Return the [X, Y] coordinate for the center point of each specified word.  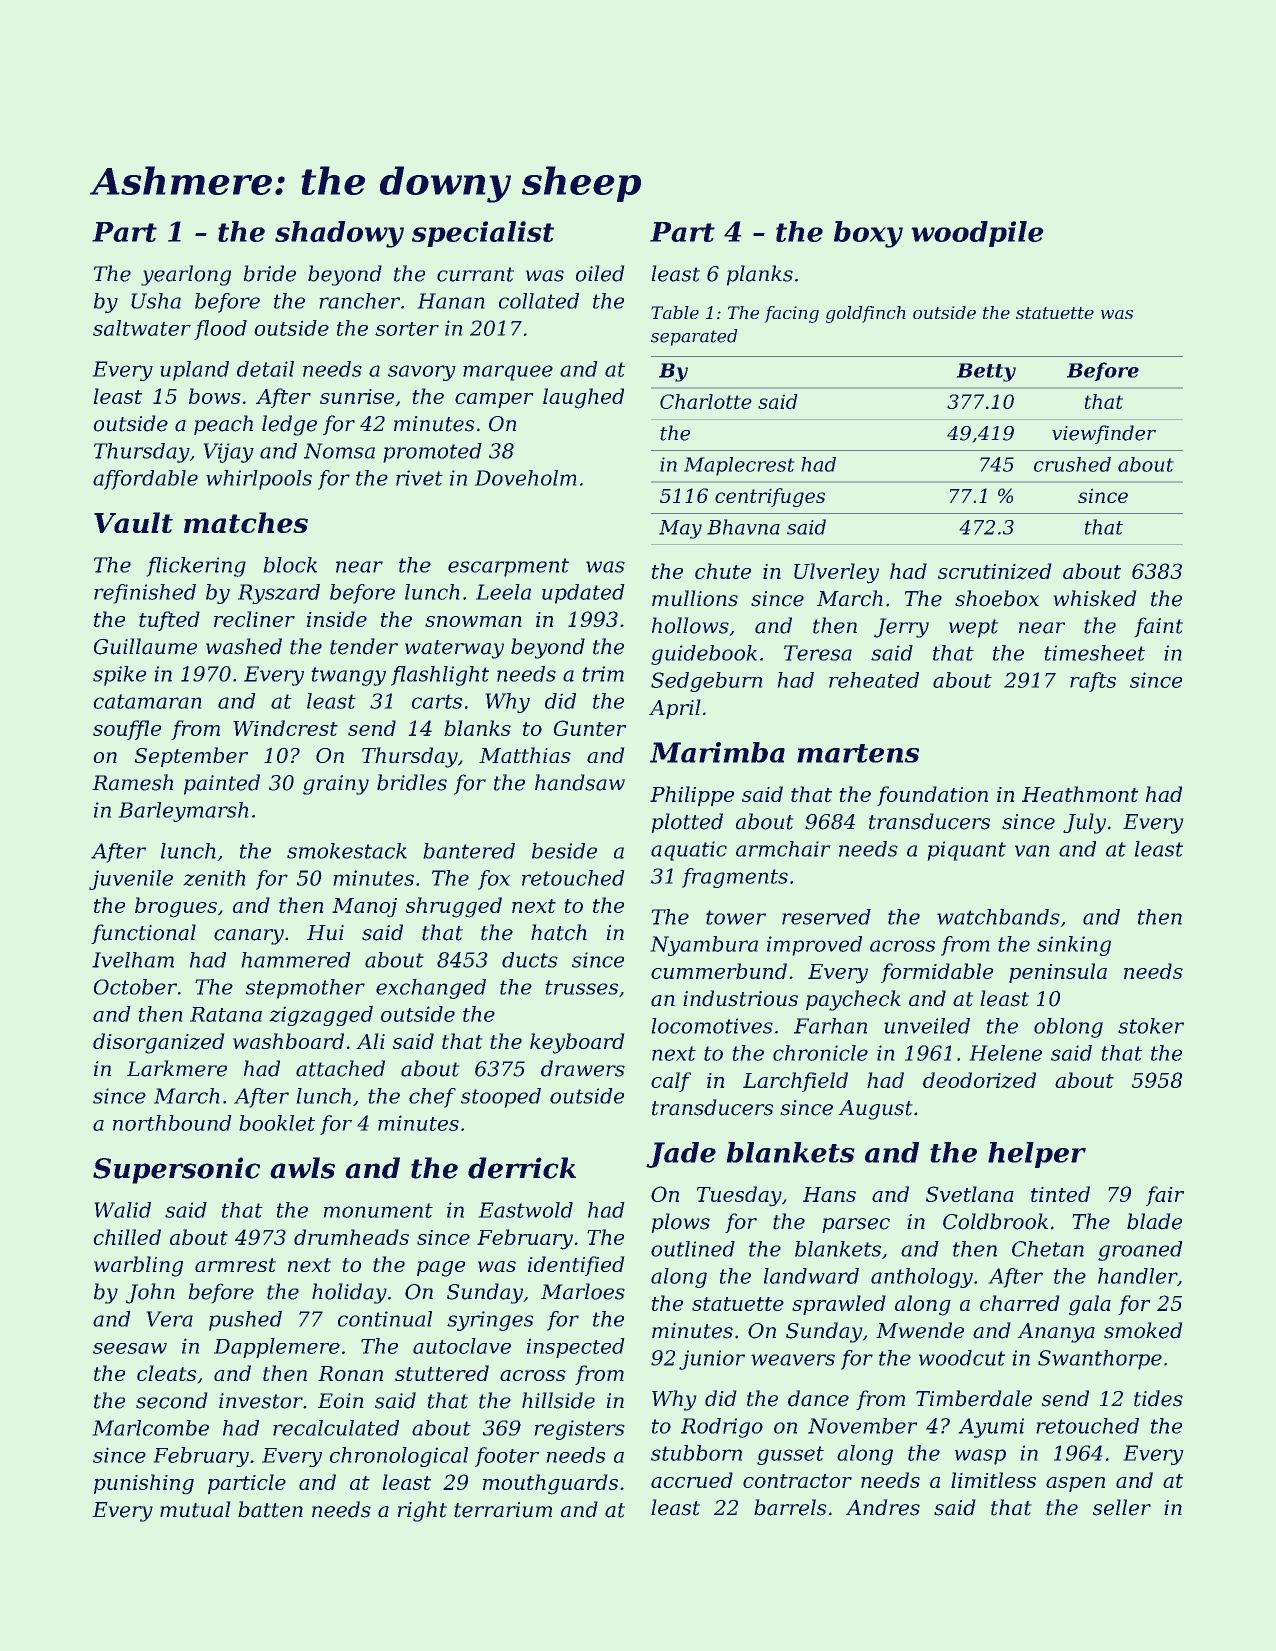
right [422, 1511]
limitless [993, 1480]
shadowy [339, 234]
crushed [1072, 464]
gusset [790, 1455]
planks [760, 275]
